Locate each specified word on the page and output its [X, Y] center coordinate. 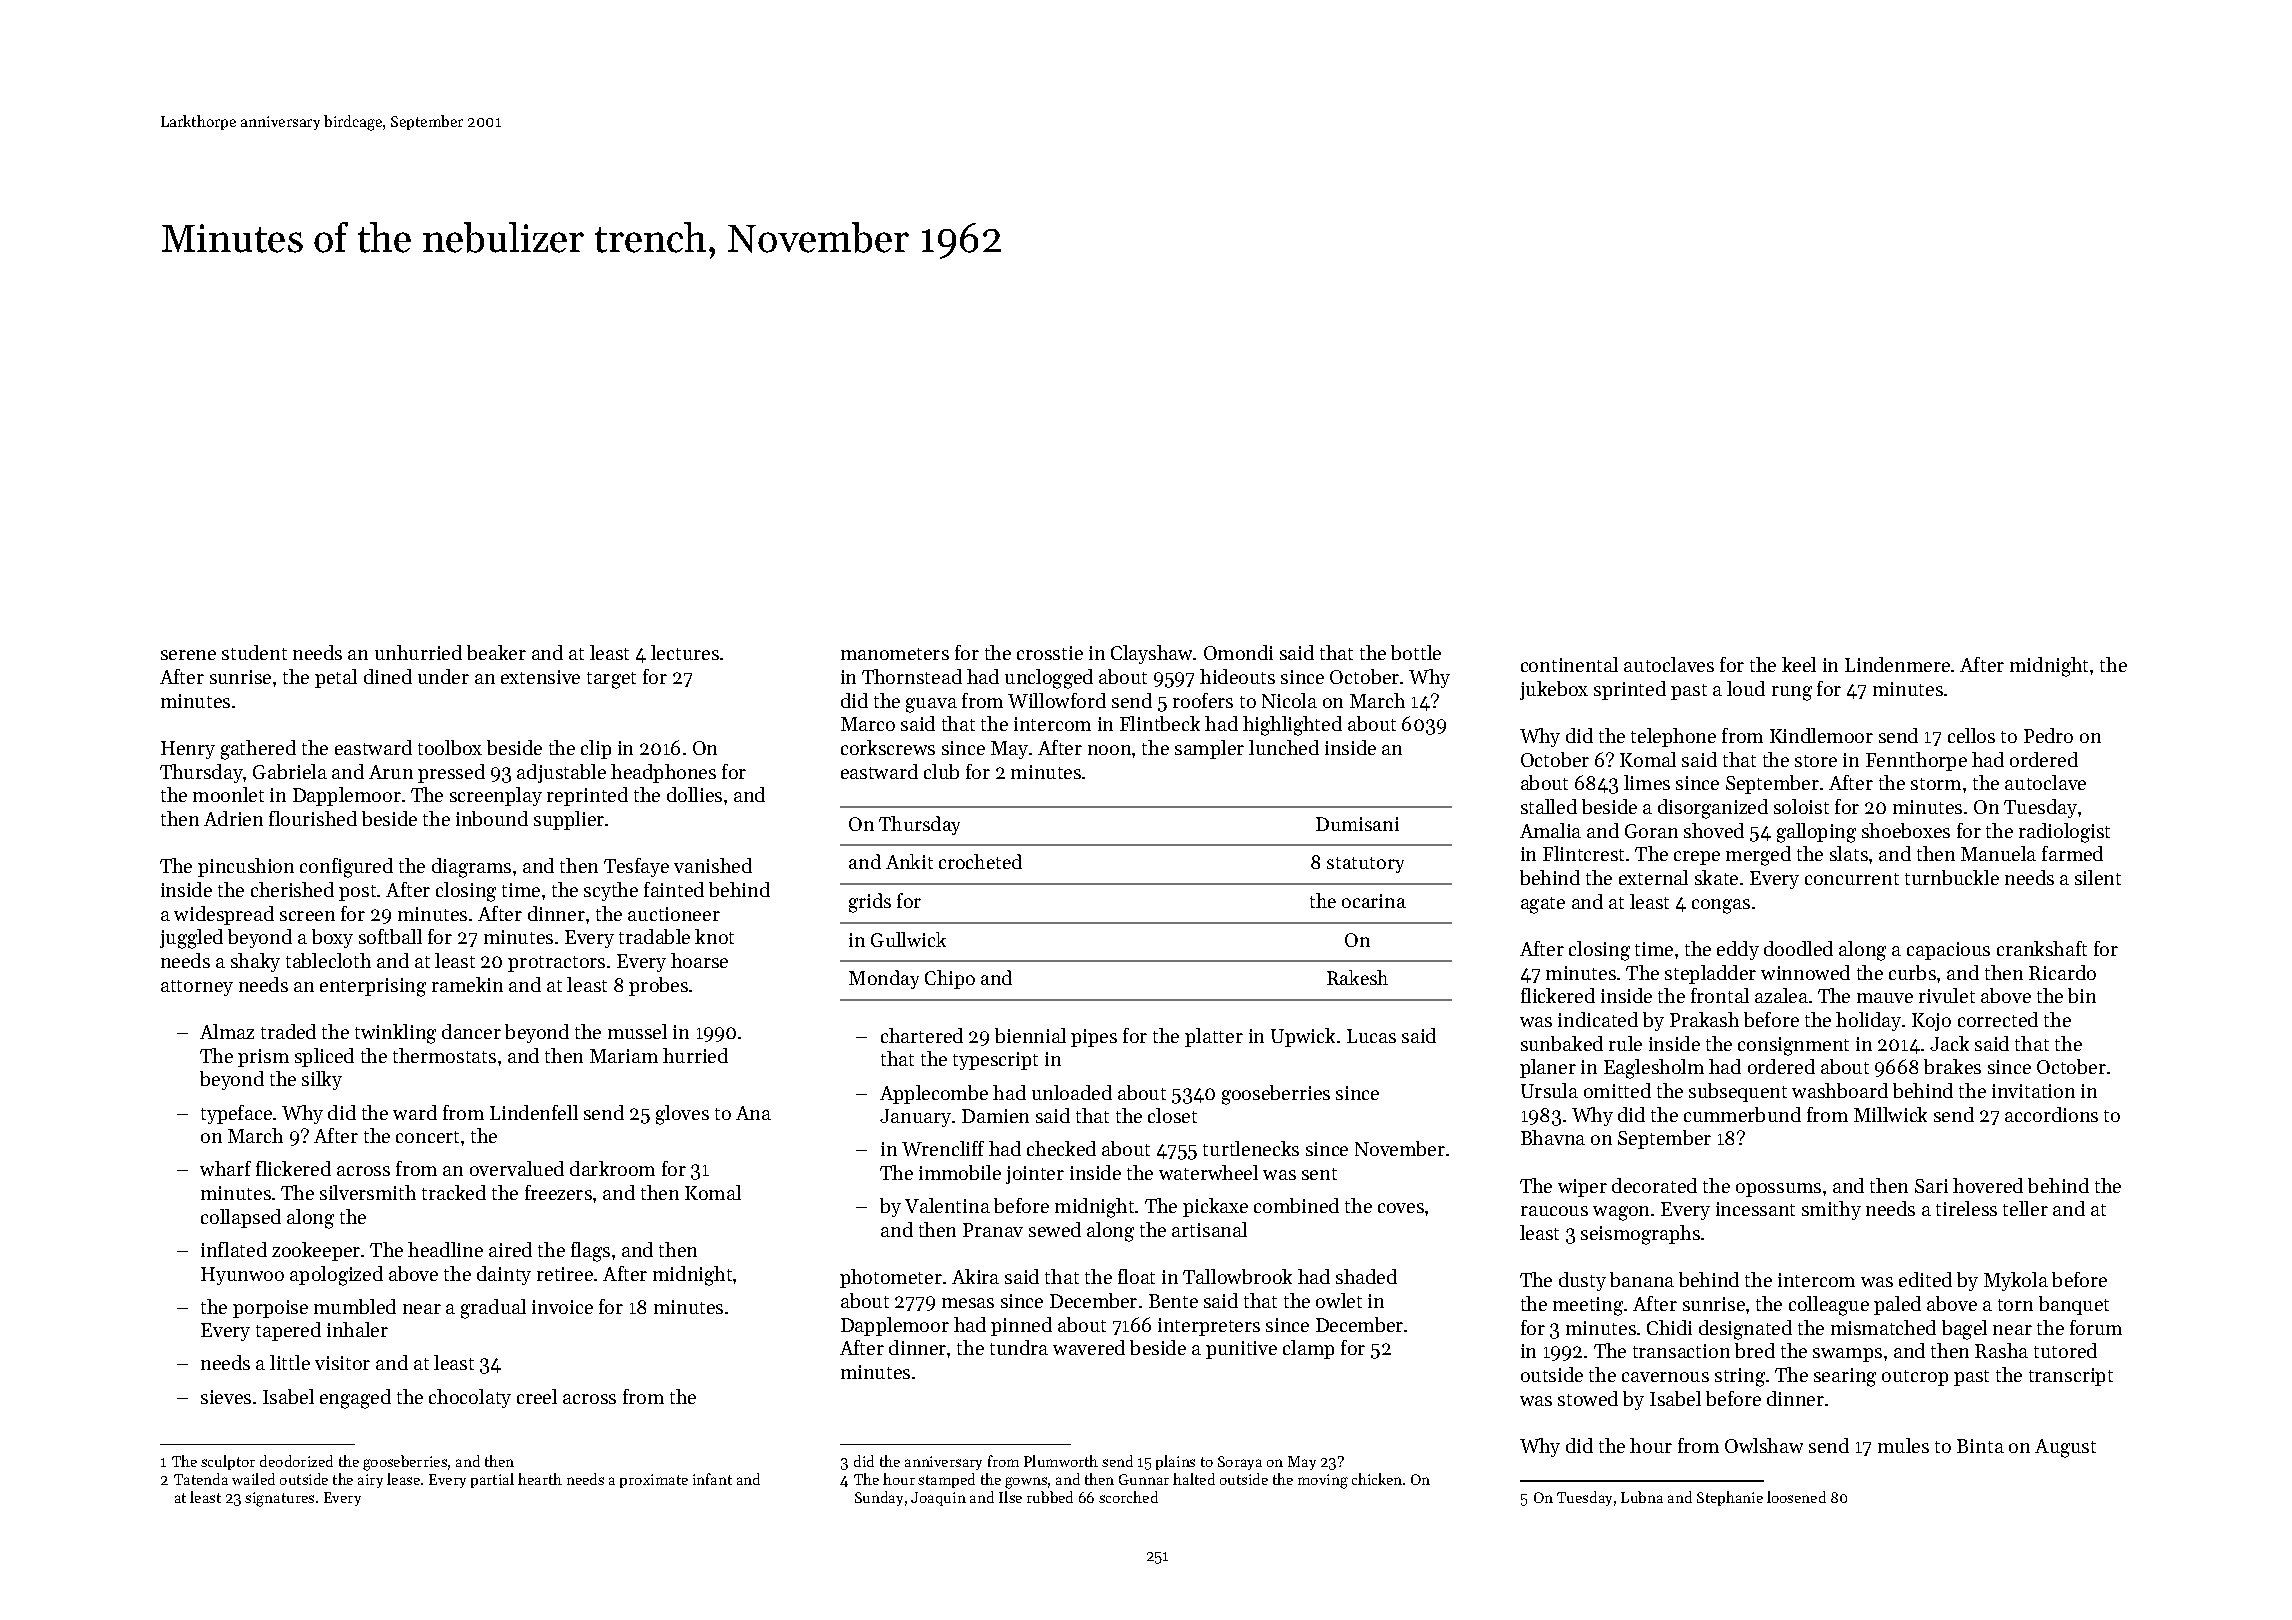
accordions [2051, 1114]
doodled [1798, 948]
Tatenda [201, 1479]
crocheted [980, 861]
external [1653, 877]
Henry [188, 750]
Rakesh [1357, 977]
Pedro [2048, 735]
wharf [225, 1168]
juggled [191, 939]
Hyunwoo [242, 1276]
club [941, 771]
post [357, 893]
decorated [1654, 1185]
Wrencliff [943, 1148]
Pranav [993, 1230]
